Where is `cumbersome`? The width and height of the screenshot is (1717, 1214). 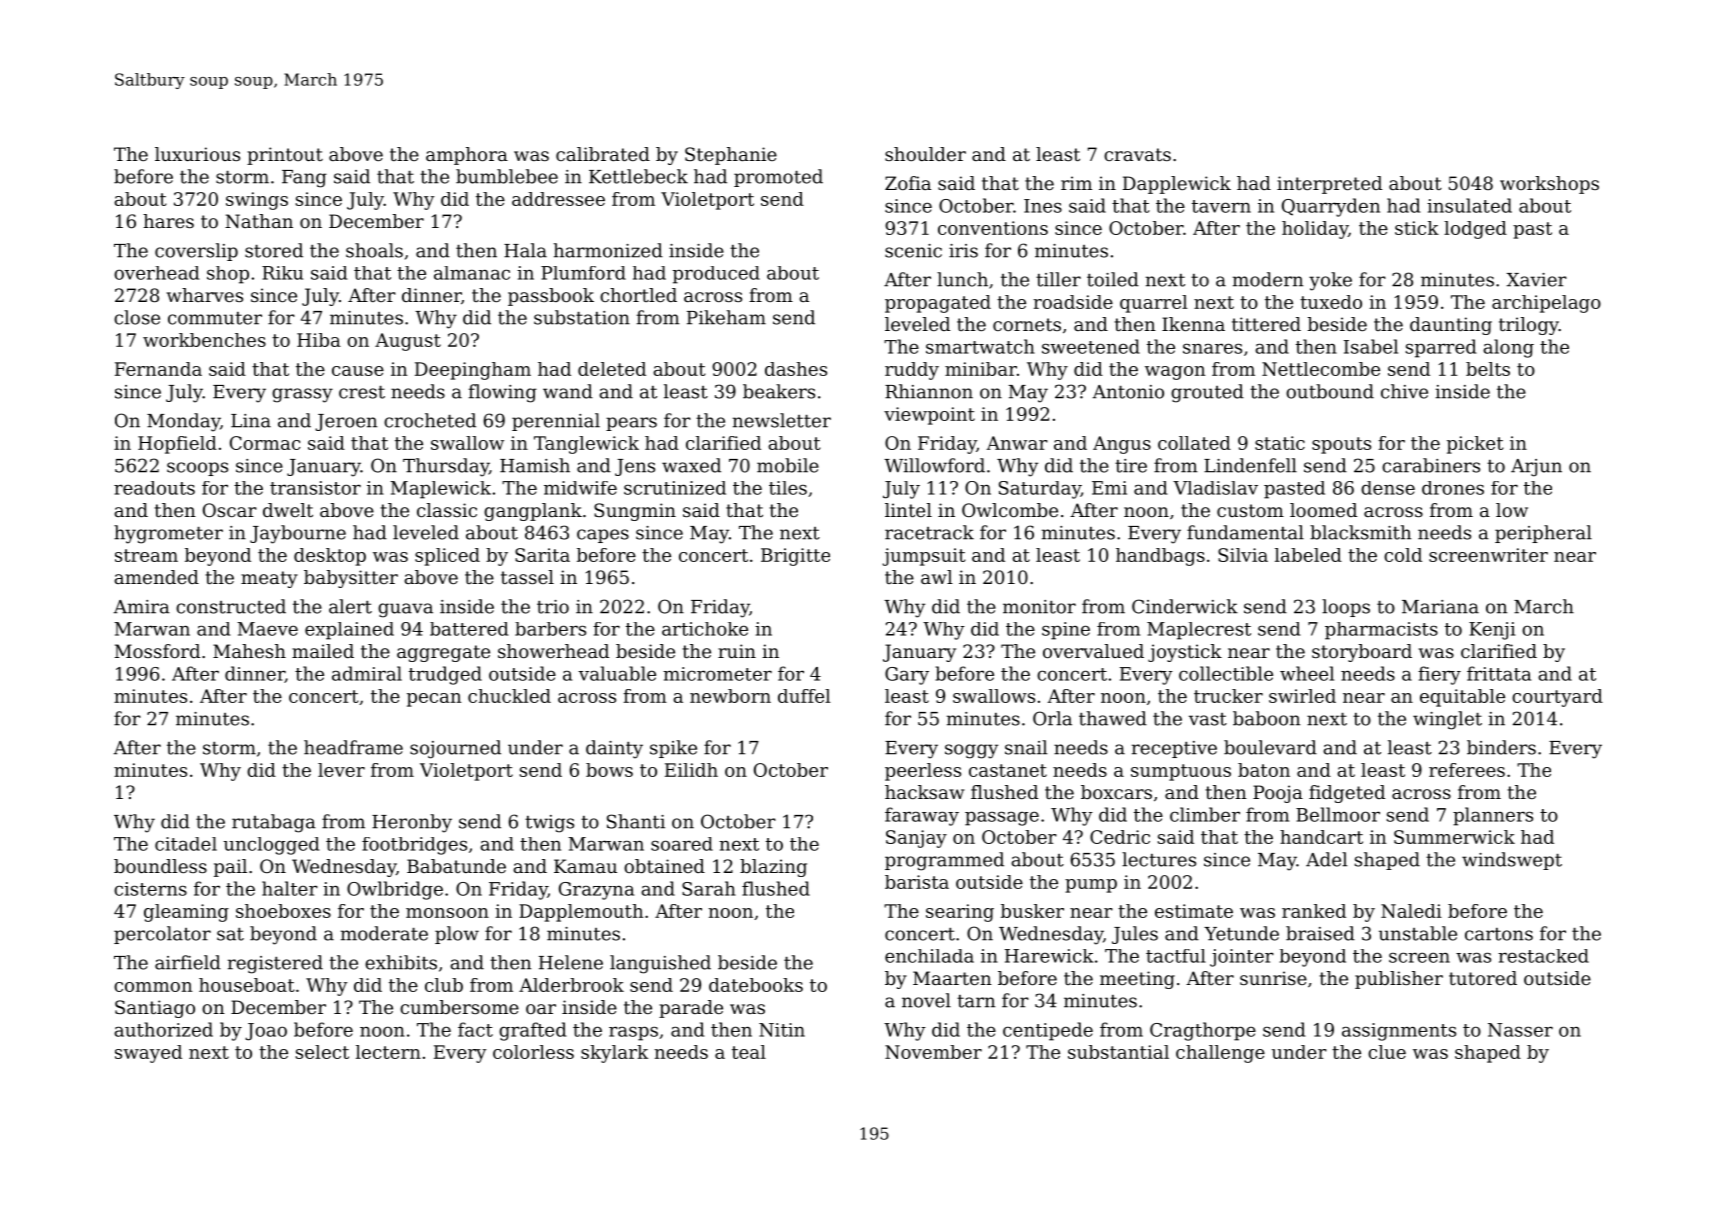
cumbersome is located at coordinates (459, 1007).
